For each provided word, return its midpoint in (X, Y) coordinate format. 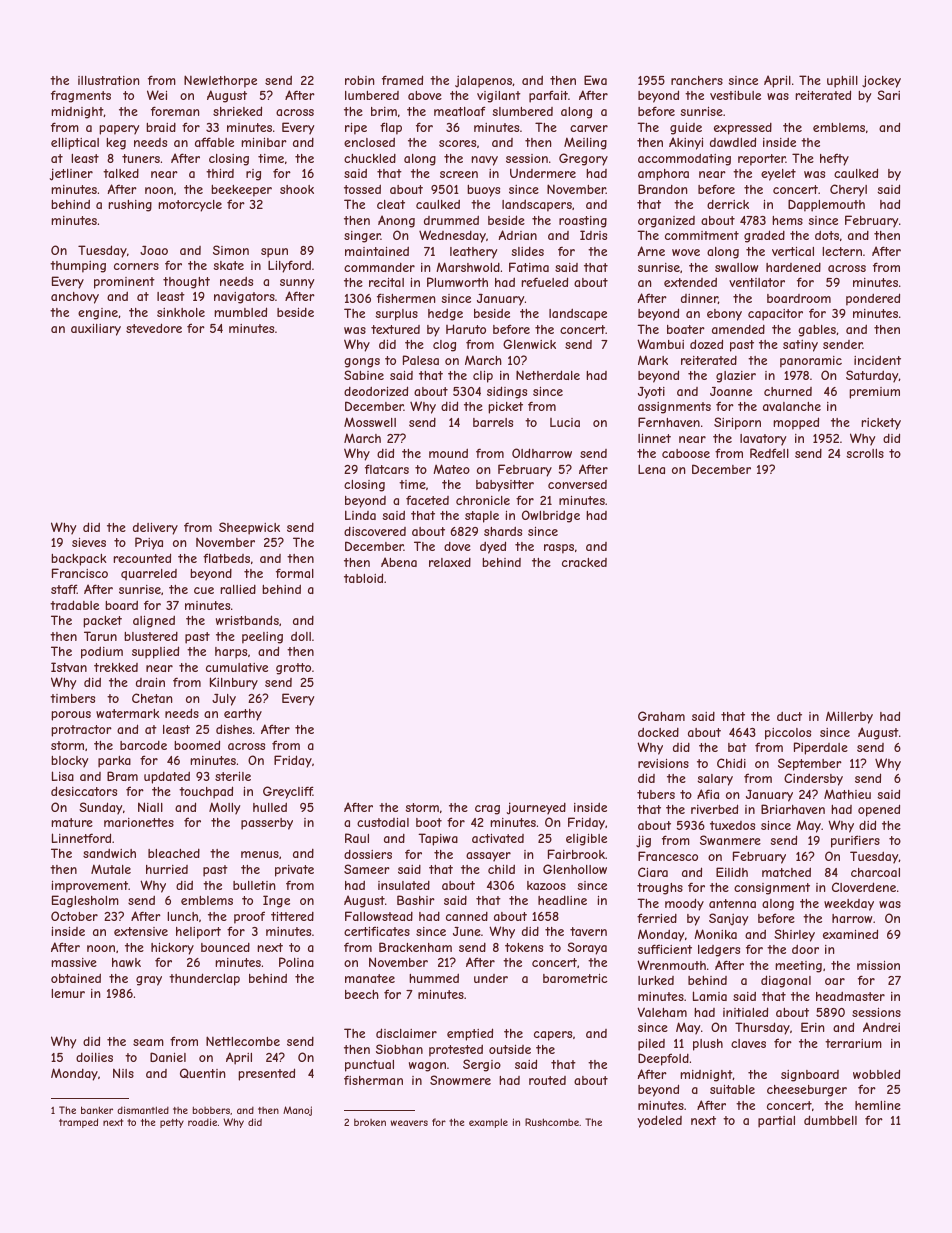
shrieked (237, 111)
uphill (842, 82)
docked (658, 732)
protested (456, 1050)
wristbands (247, 620)
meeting (798, 967)
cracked (584, 562)
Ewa (595, 80)
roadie (202, 1122)
